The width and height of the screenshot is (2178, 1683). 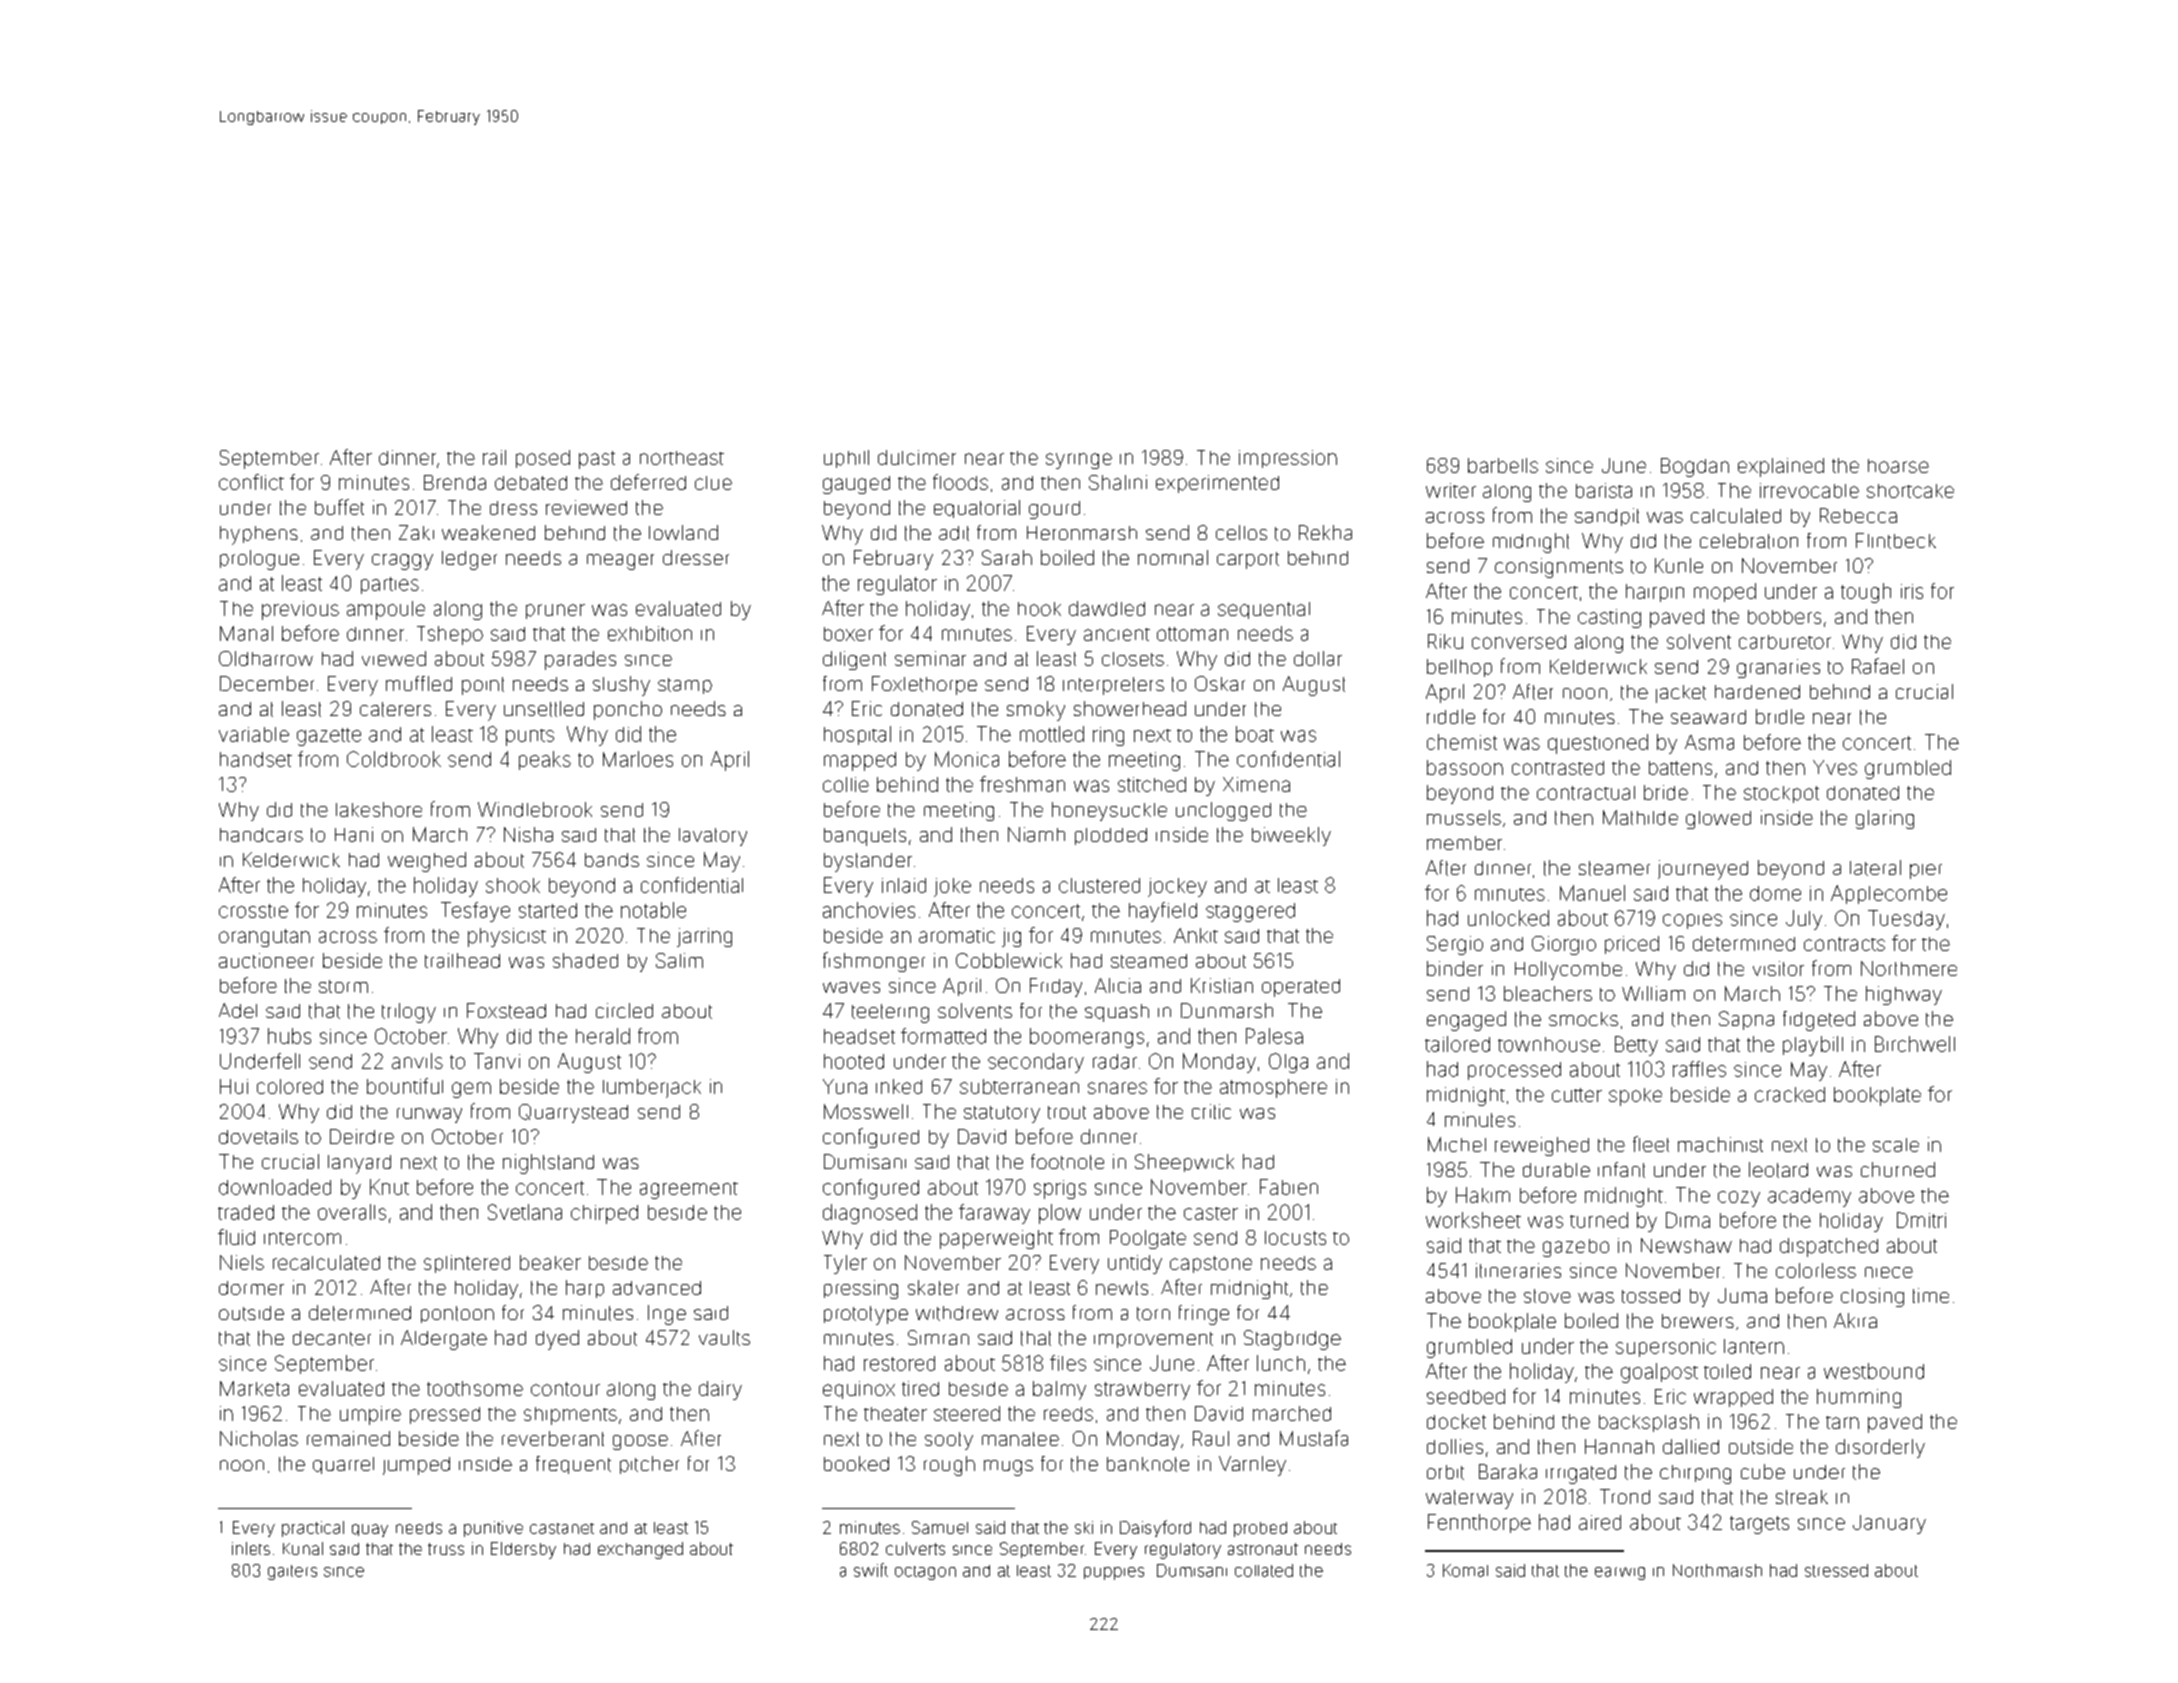 What do you see at coordinates (1264, 1570) in the screenshot?
I see `collated` at bounding box center [1264, 1570].
